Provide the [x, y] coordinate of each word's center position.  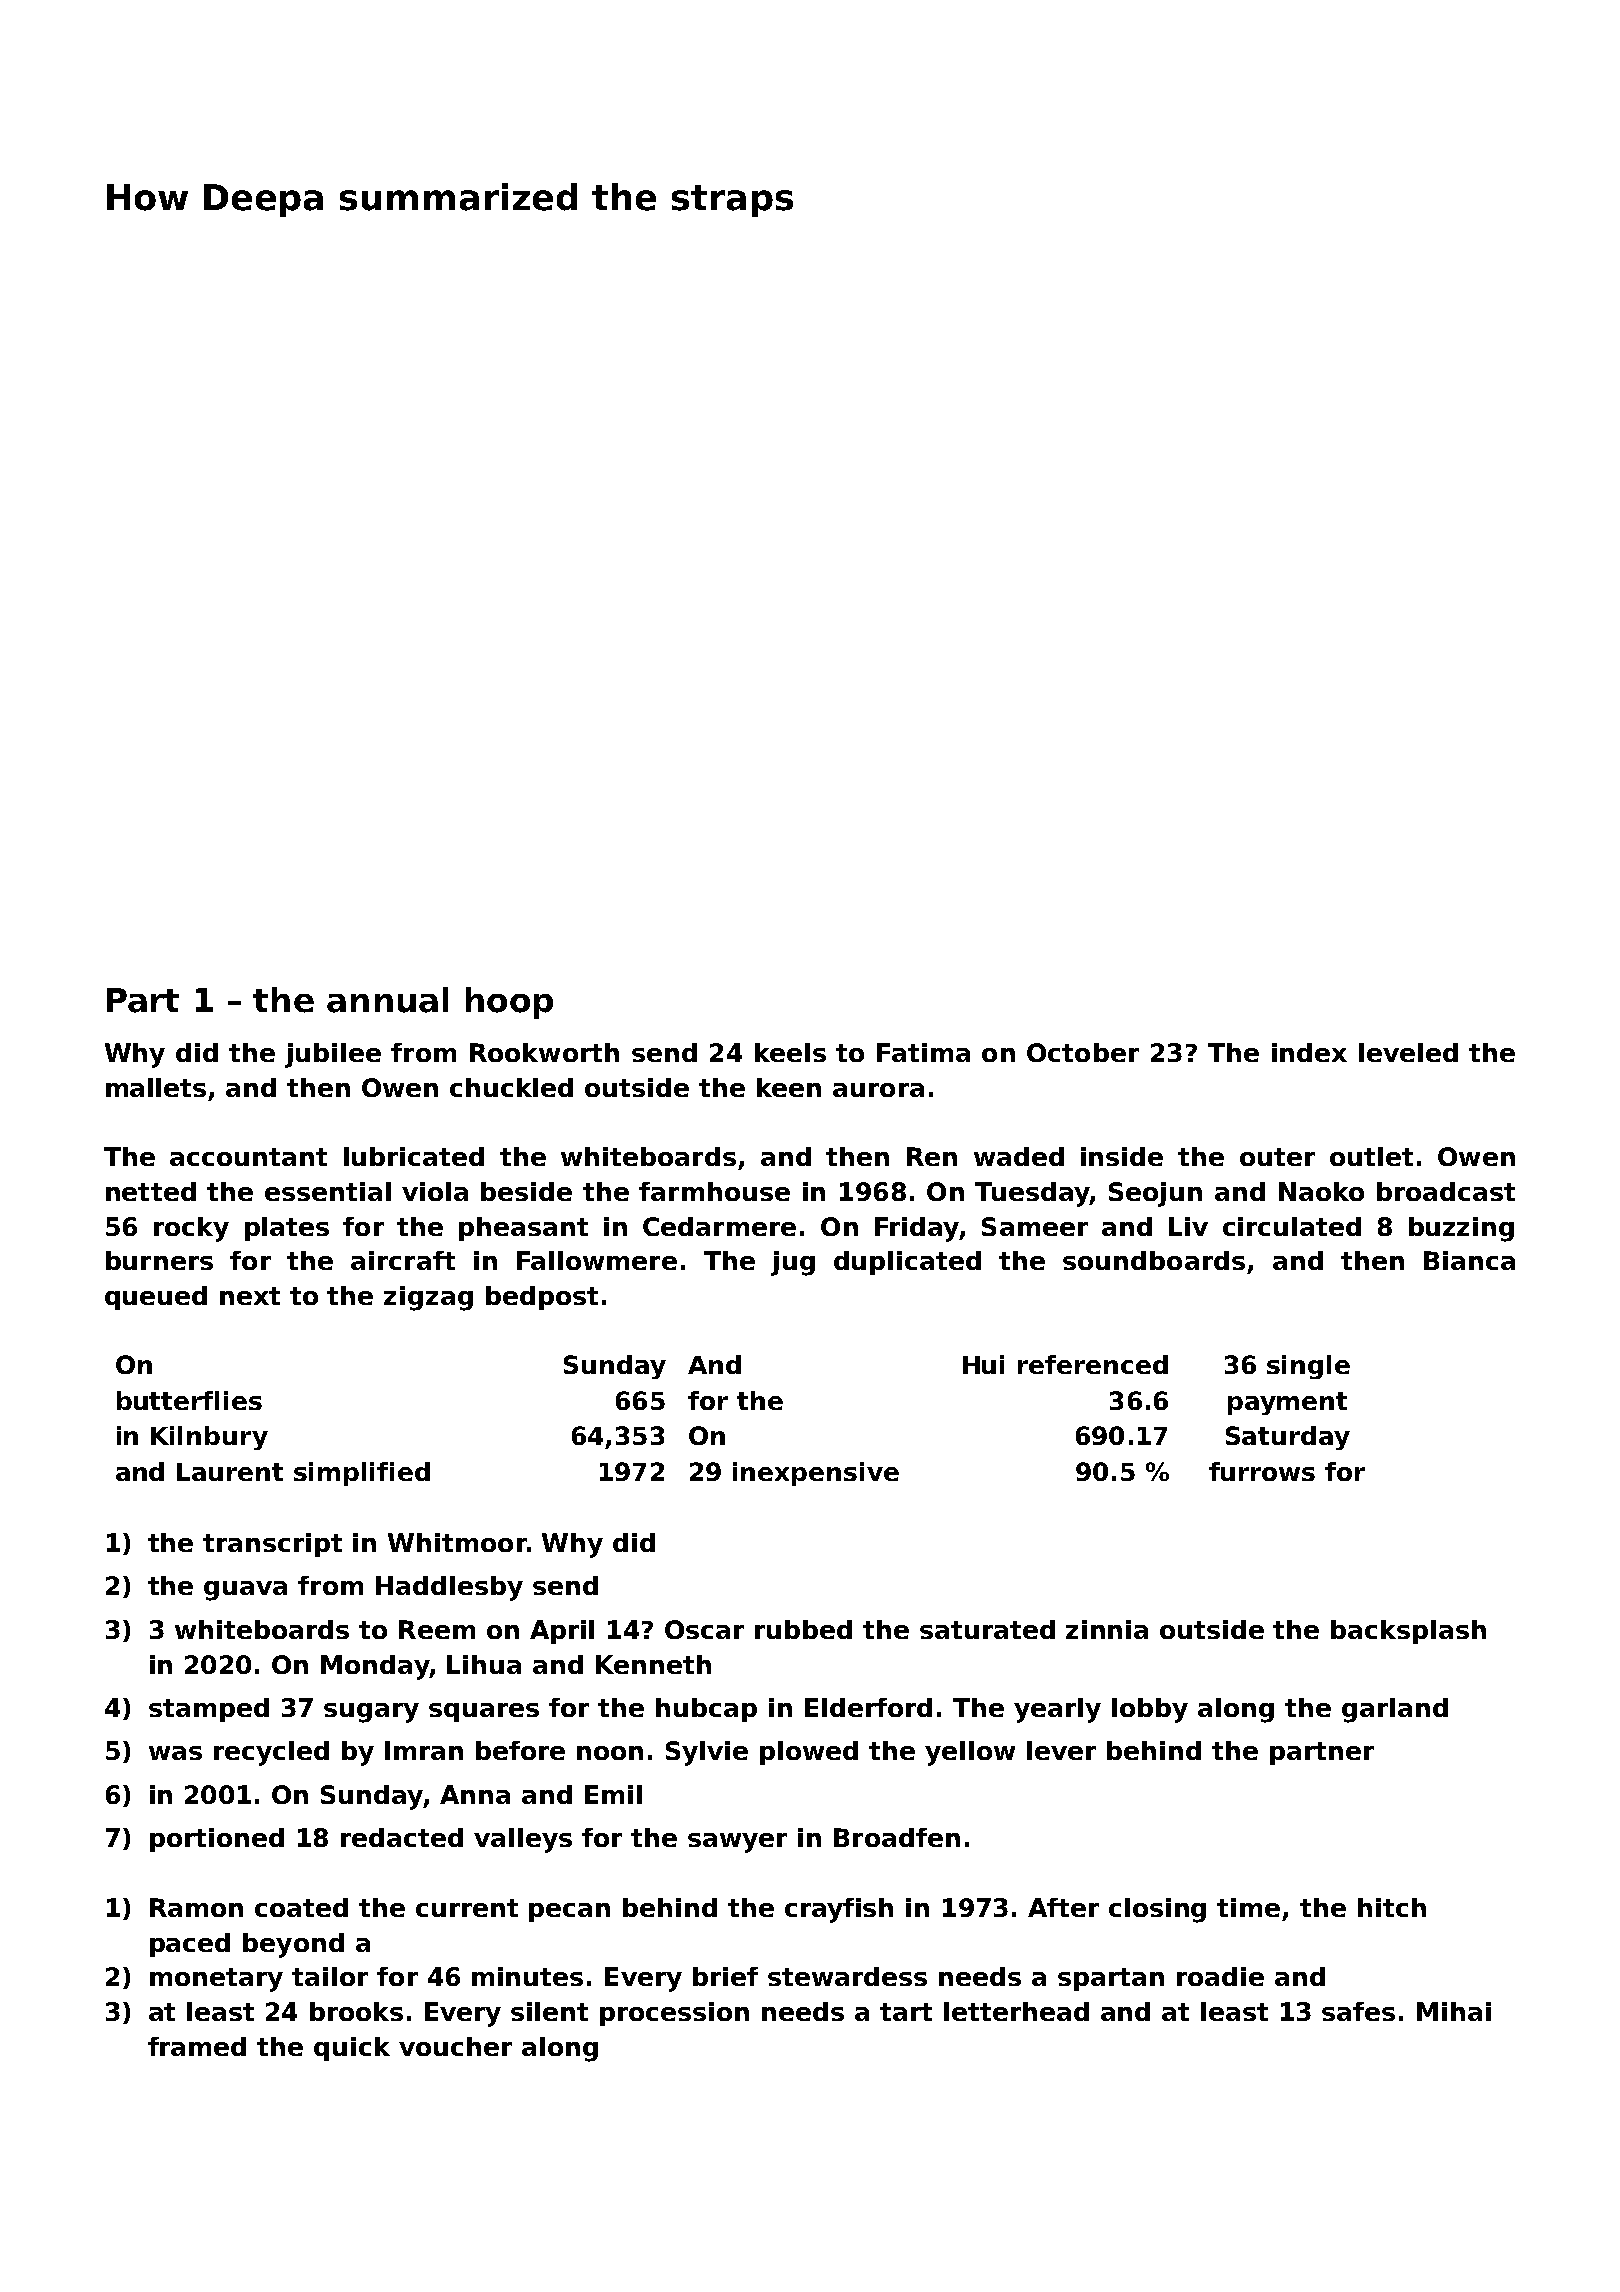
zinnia [1107, 1629]
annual [387, 1000]
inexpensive [816, 1474]
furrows [1262, 1471]
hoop [509, 1003]
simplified [362, 1474]
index [1309, 1052]
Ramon [196, 1907]
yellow [970, 1753]
